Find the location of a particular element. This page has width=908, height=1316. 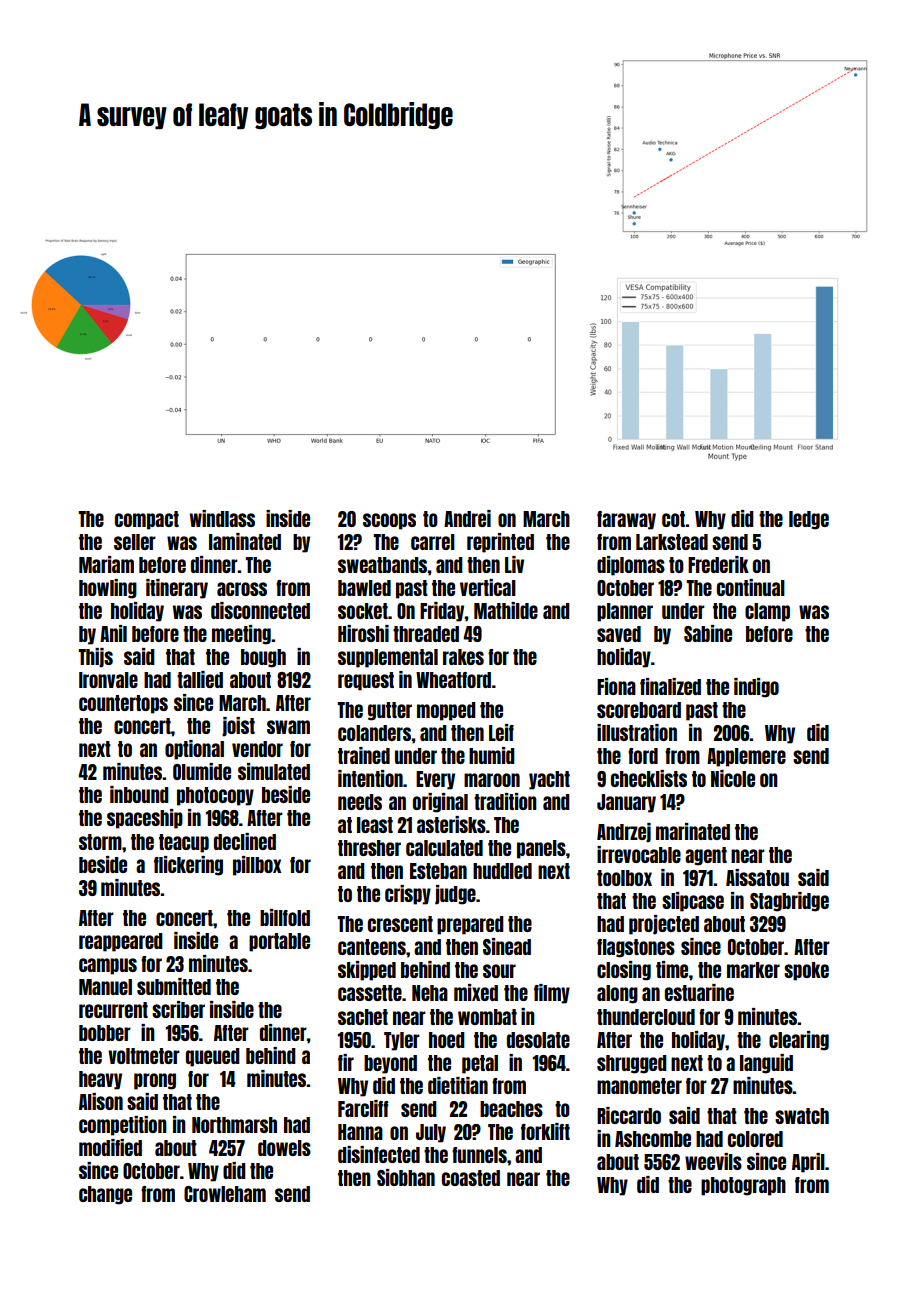

Esteban is located at coordinates (438, 871).
